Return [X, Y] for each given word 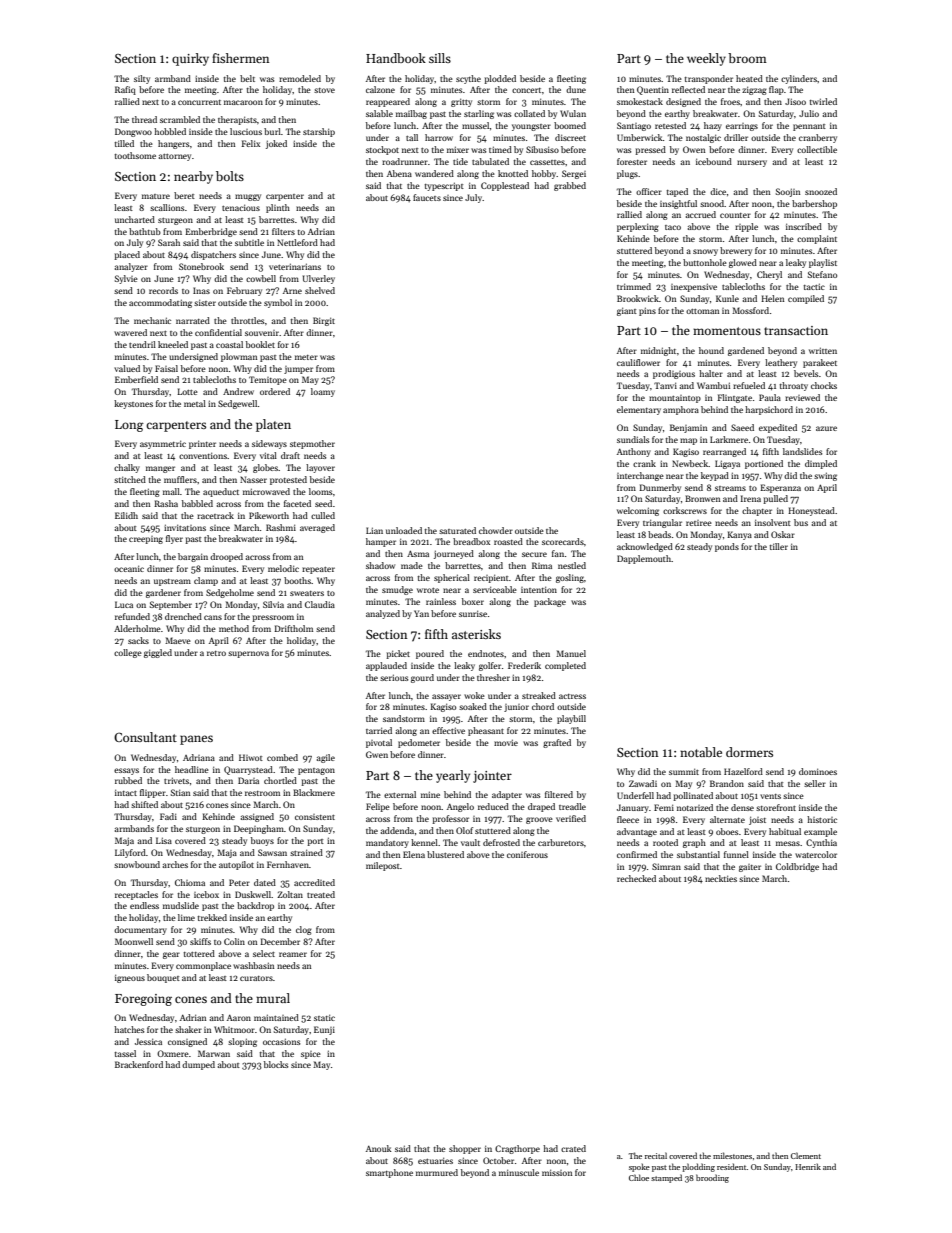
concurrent [199, 102]
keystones [133, 404]
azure [826, 428]
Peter [239, 882]
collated [529, 113]
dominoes [818, 771]
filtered [559, 794]
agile [326, 758]
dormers [749, 752]
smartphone [389, 1173]
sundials [633, 439]
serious [394, 677]
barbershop [814, 204]
